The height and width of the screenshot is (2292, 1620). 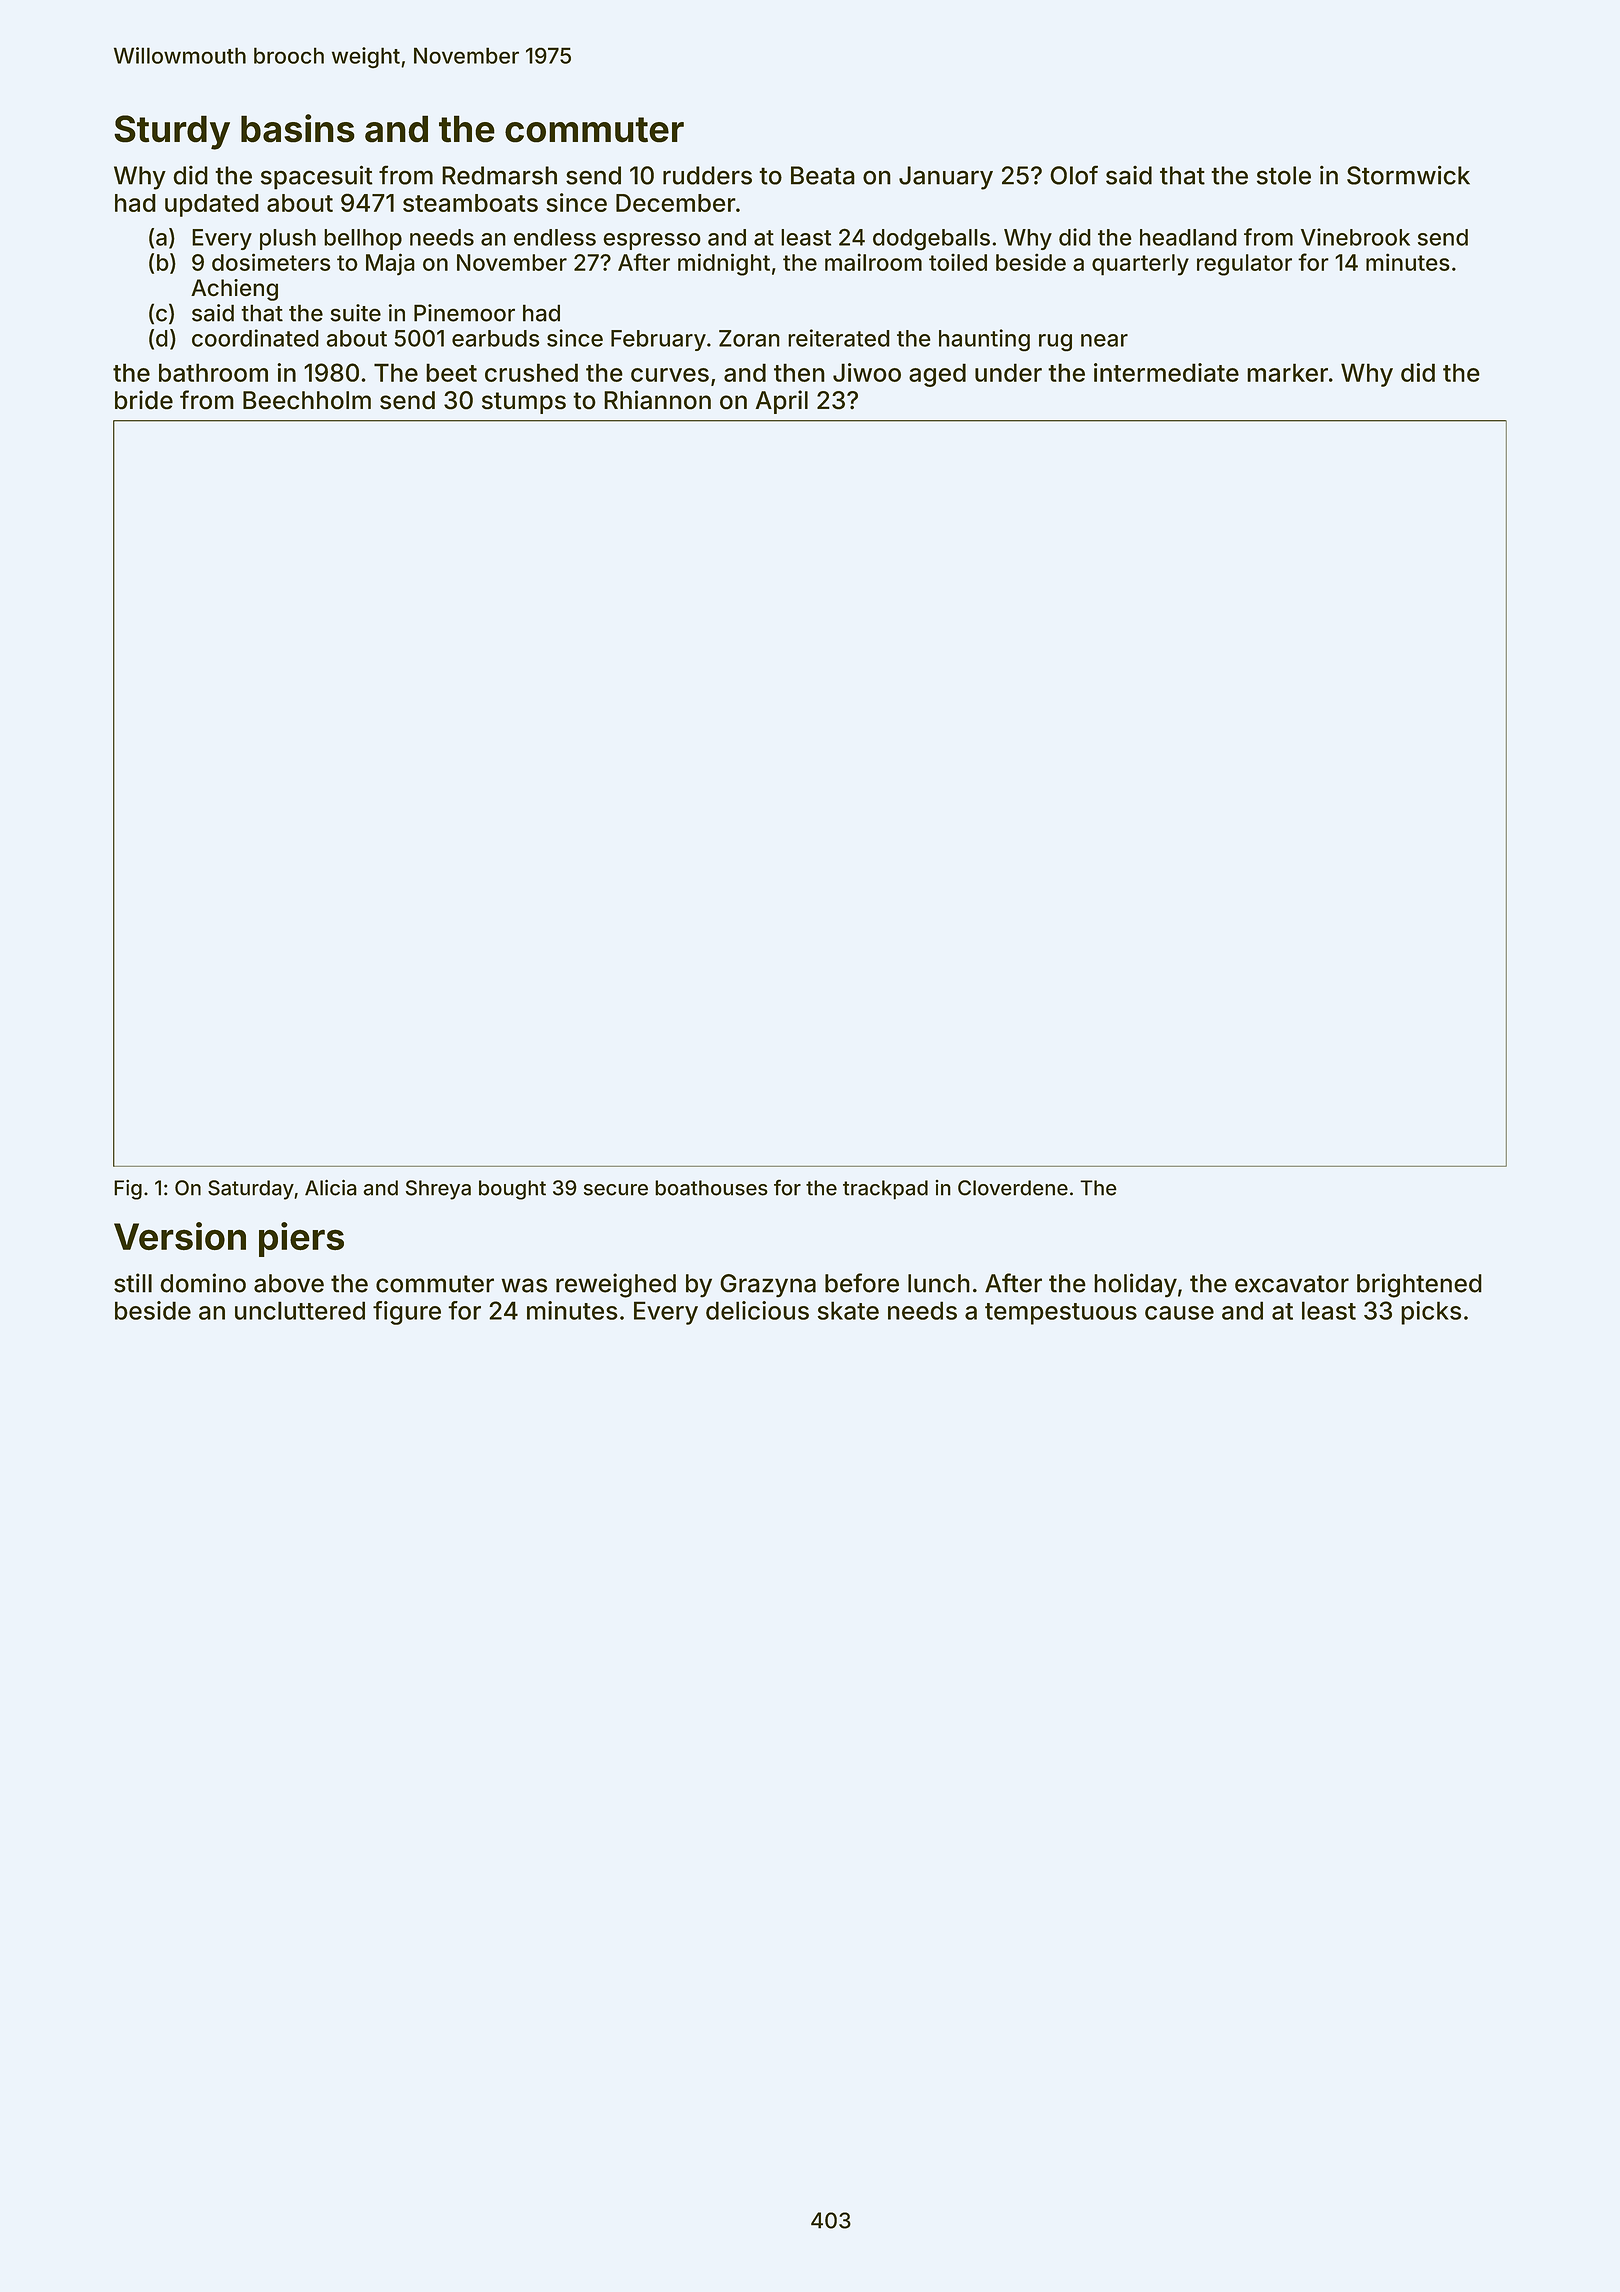 I want to click on Olof, so click(x=1074, y=175).
